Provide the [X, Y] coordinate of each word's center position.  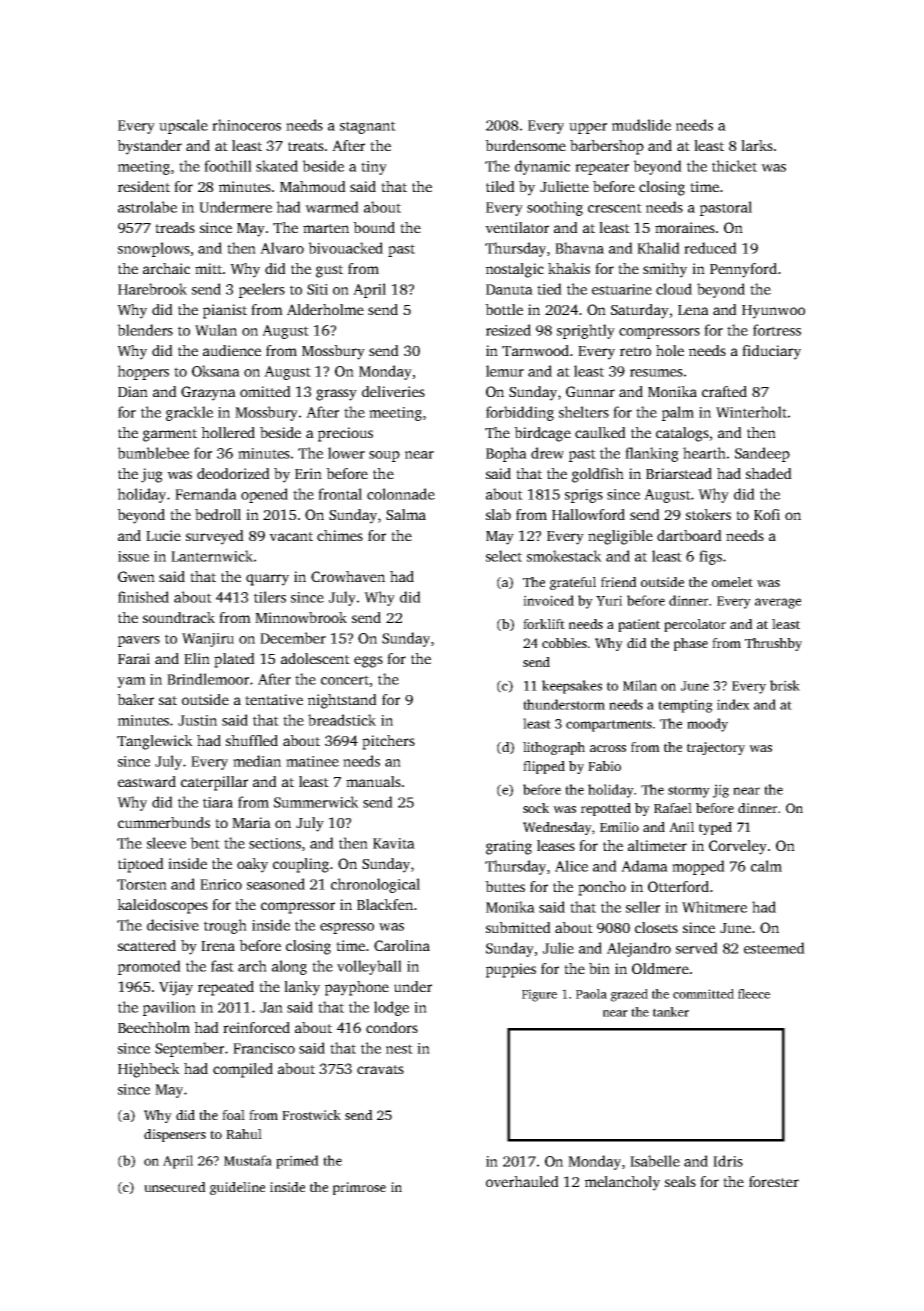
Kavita [394, 843]
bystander [149, 147]
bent [205, 843]
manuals [373, 781]
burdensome [525, 145]
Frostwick [311, 1115]
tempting [685, 706]
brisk [785, 685]
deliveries [393, 391]
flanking [652, 454]
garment [170, 435]
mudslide [641, 125]
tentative [274, 699]
